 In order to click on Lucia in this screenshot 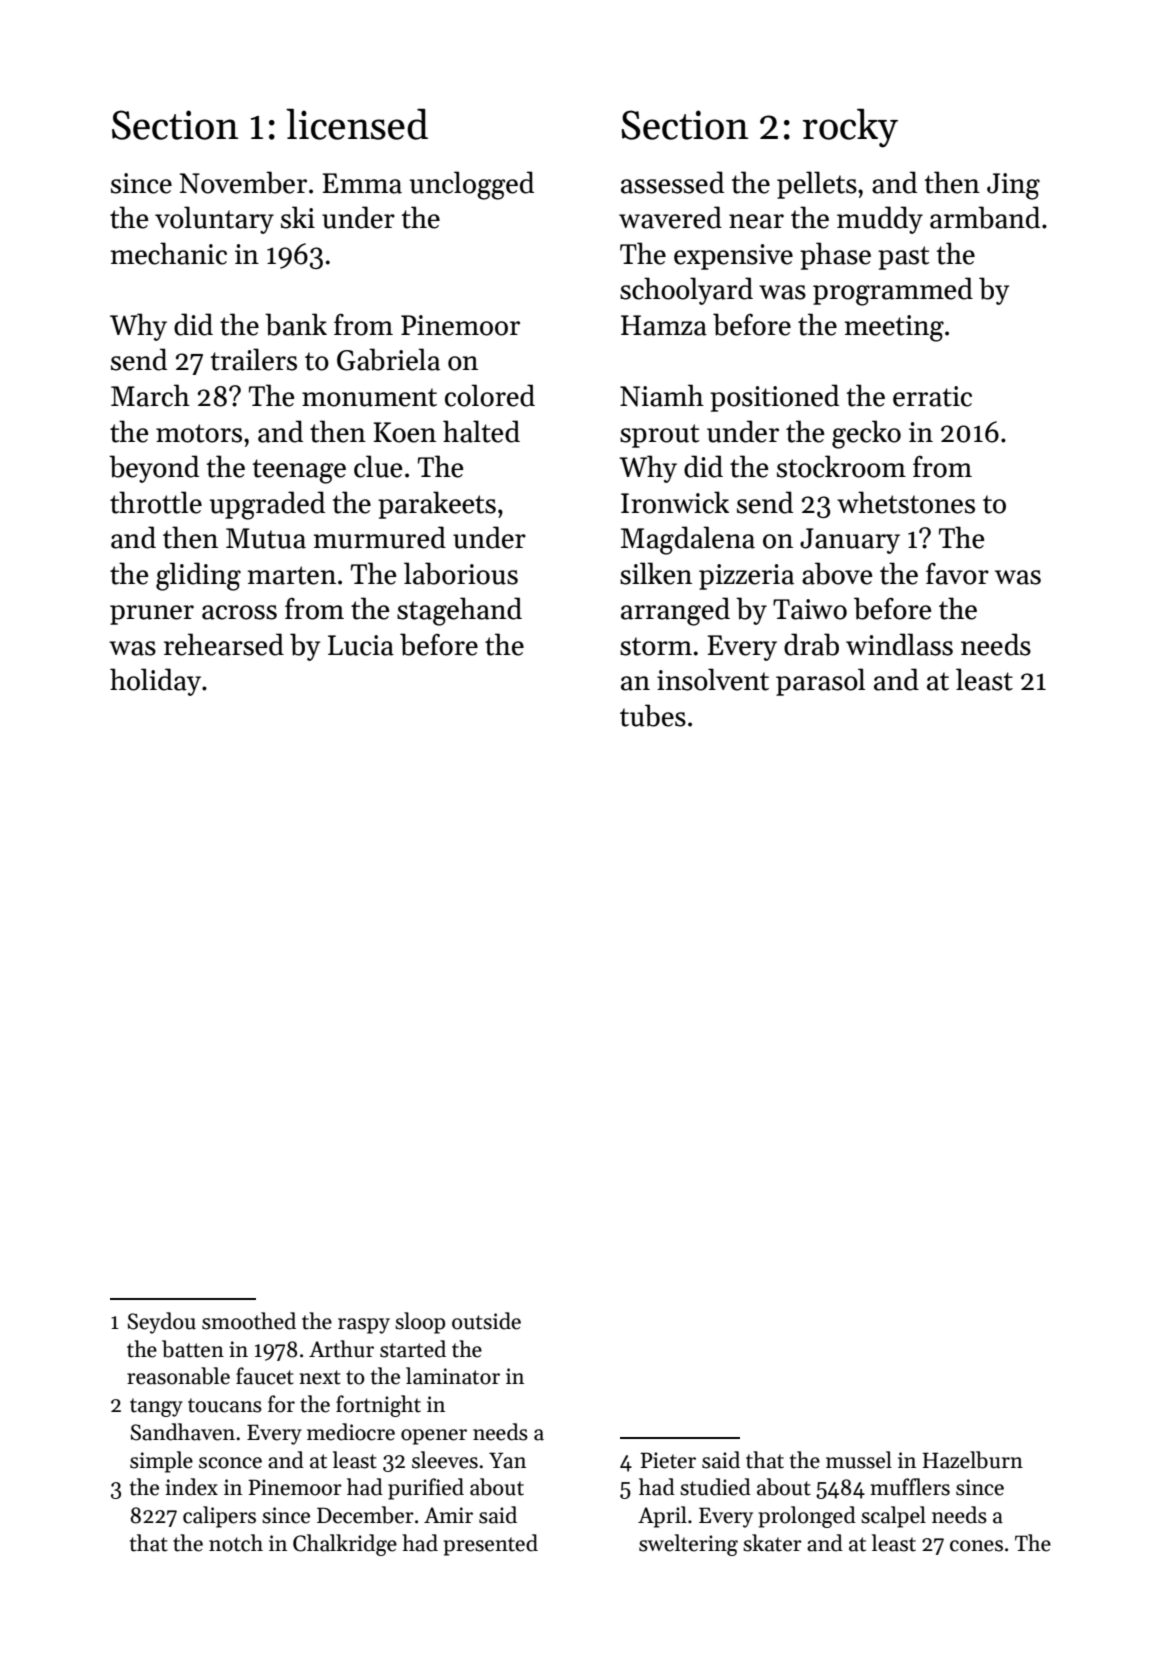, I will do `click(361, 645)`.
